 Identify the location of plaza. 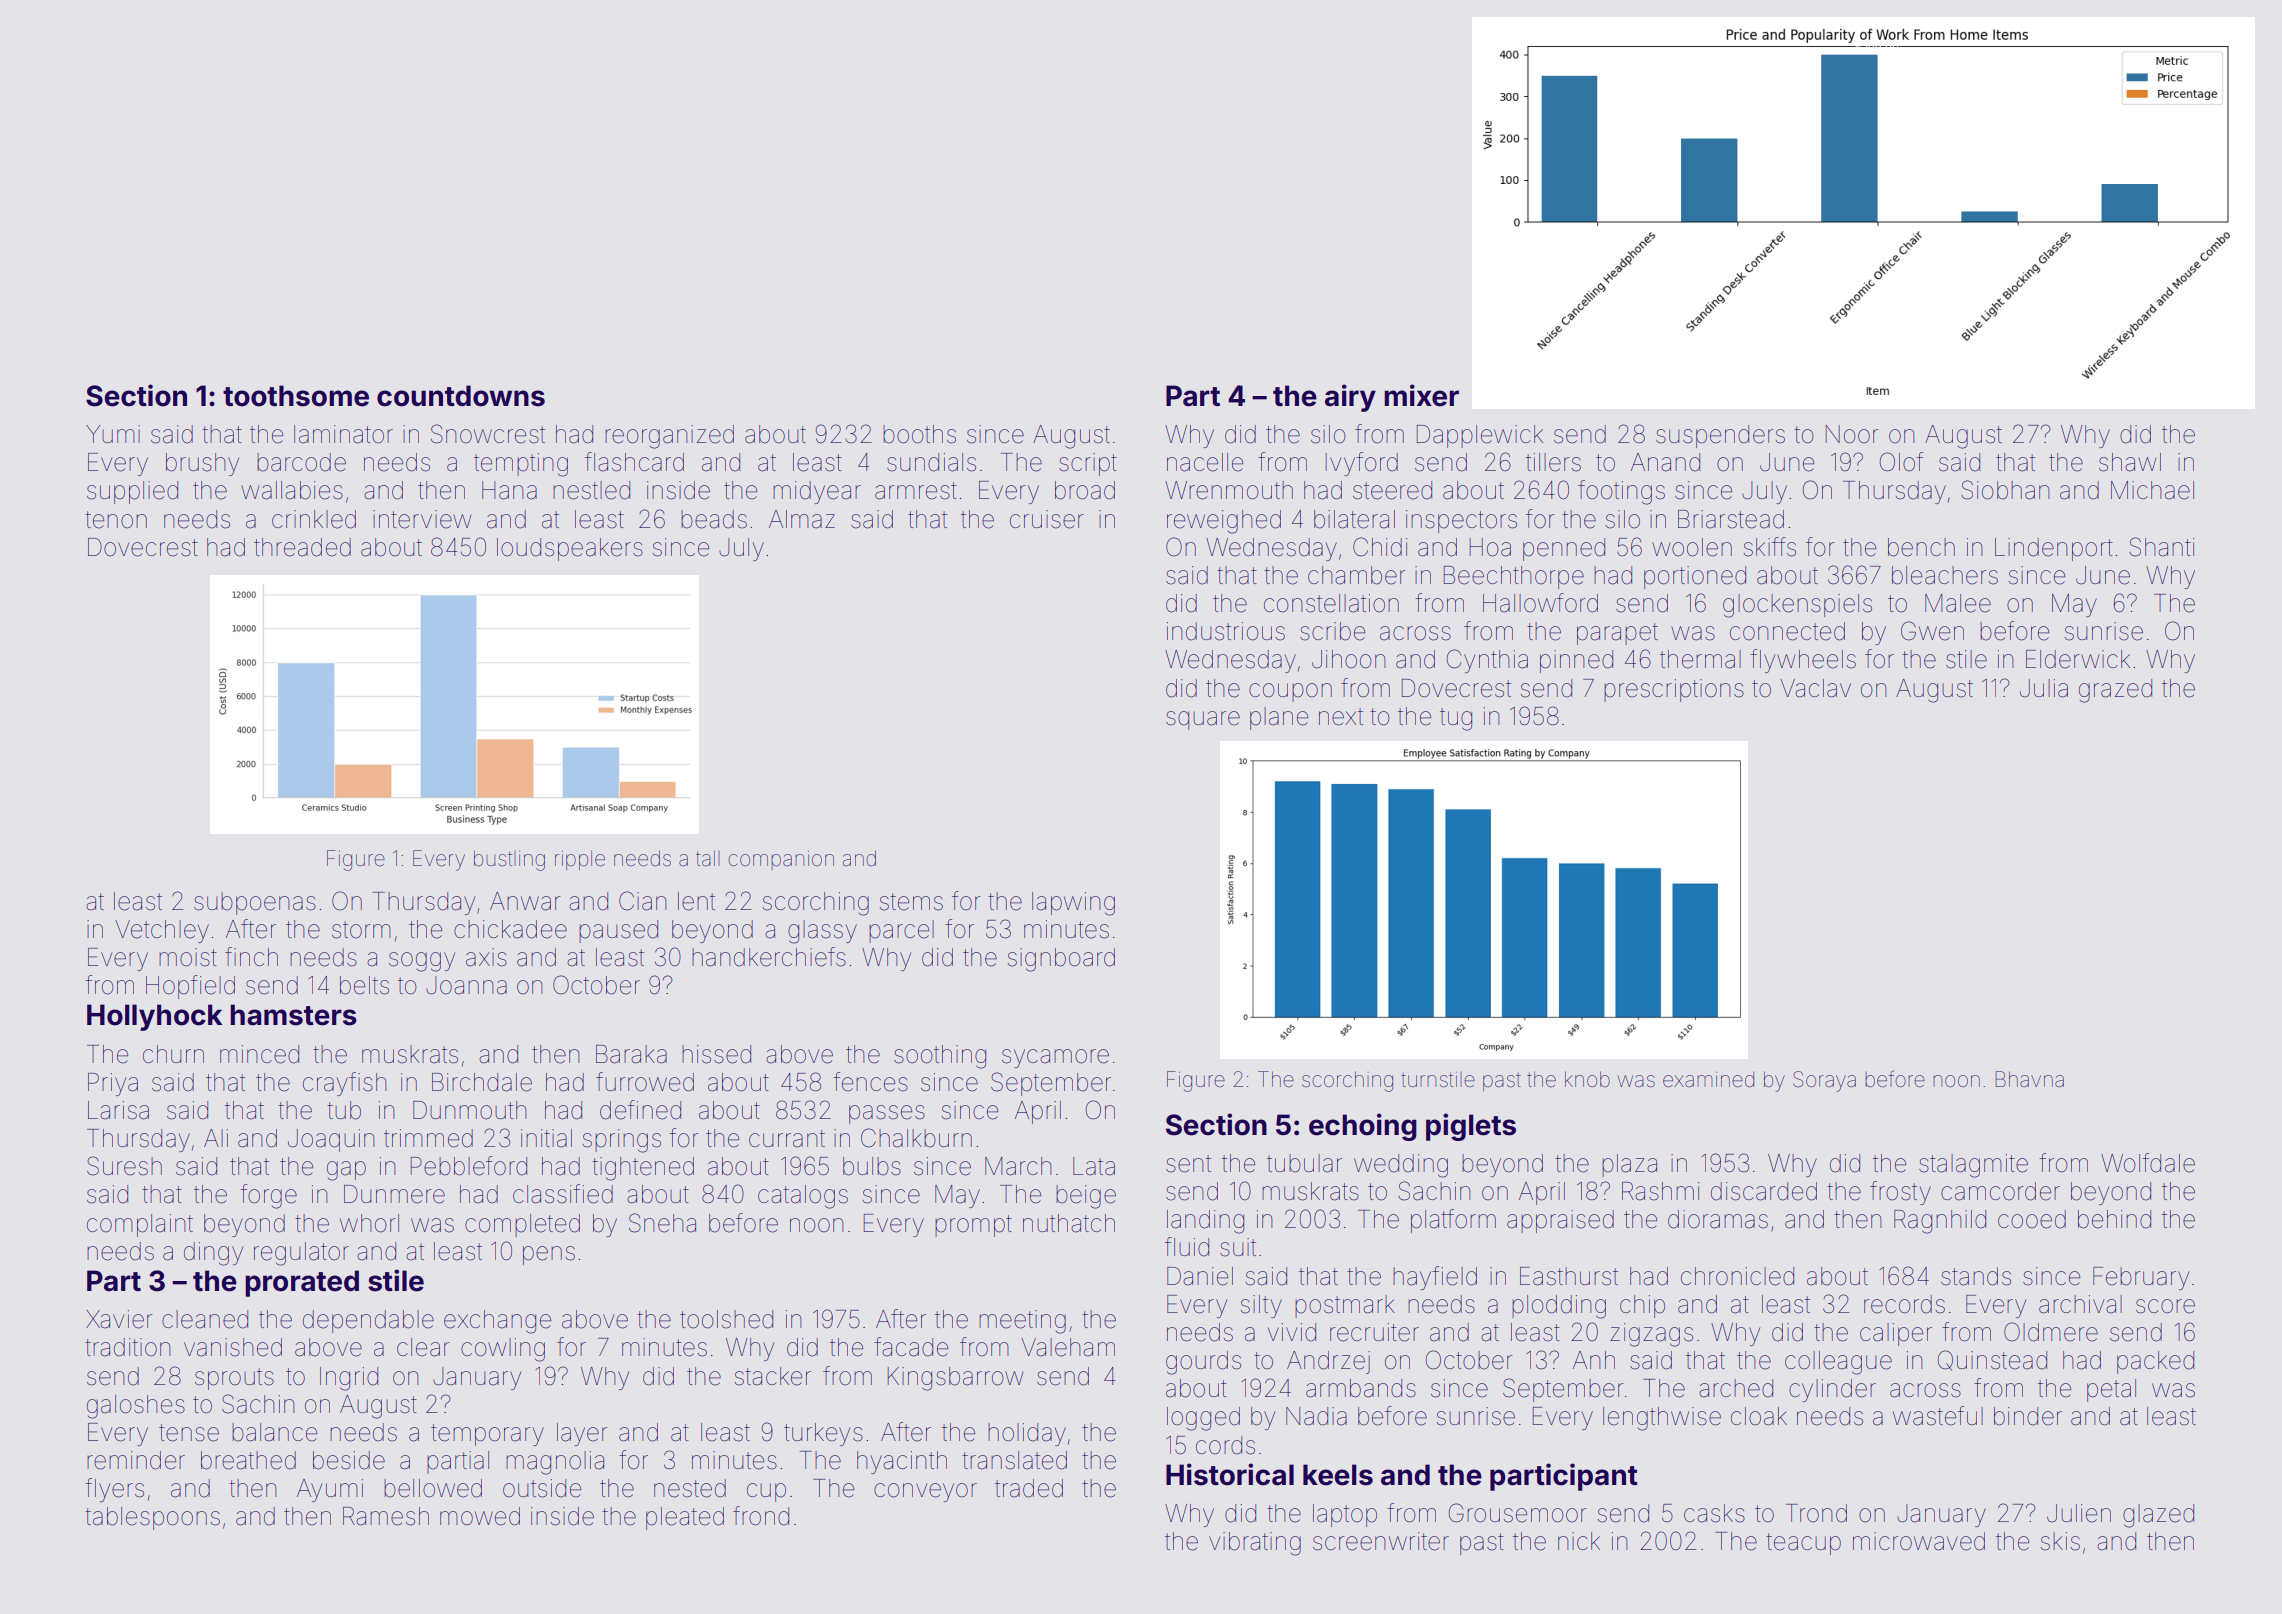
(1629, 1165).
